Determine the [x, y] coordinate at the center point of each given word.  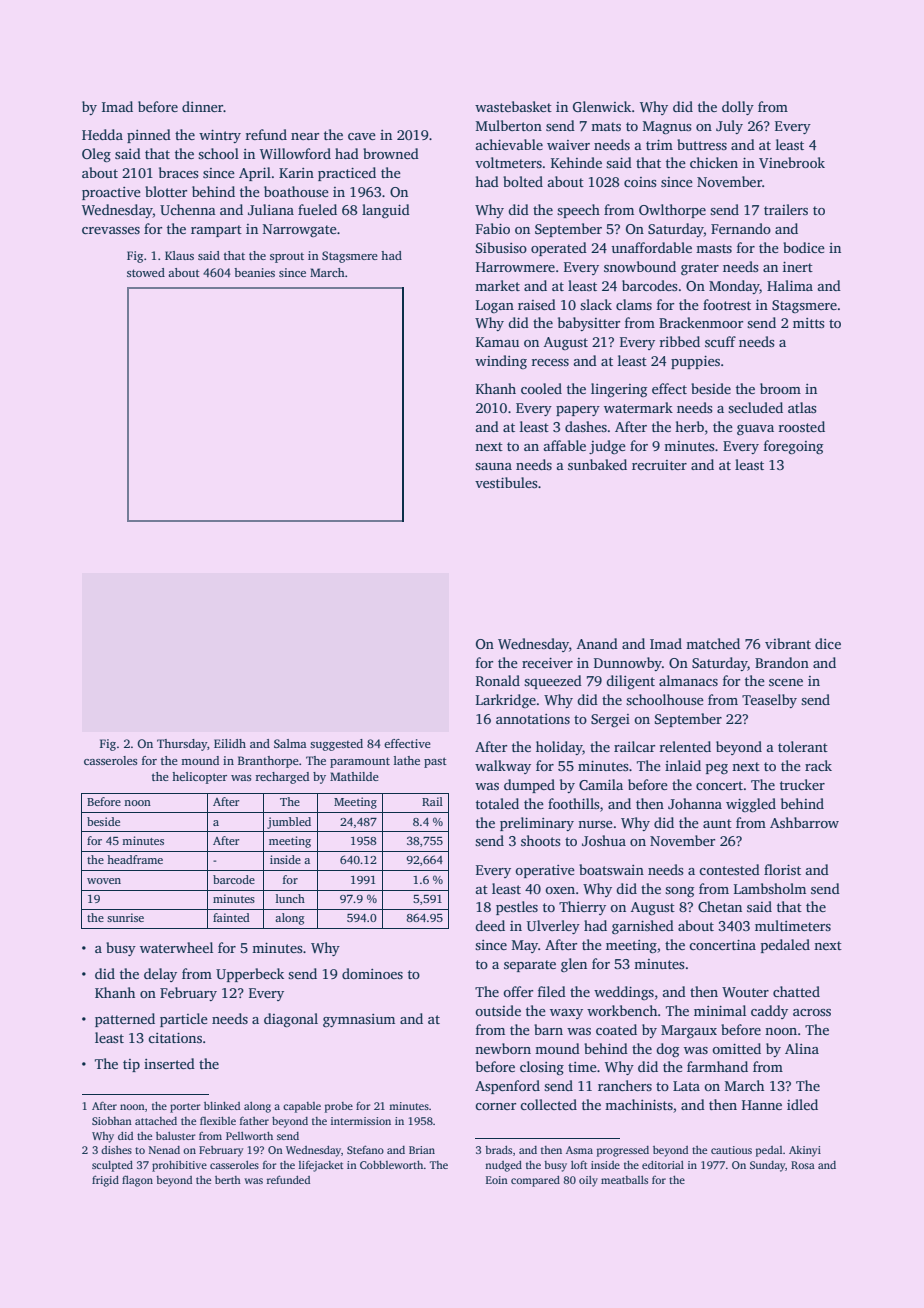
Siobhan [112, 1121]
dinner [203, 106]
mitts [808, 323]
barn [548, 1029]
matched [713, 643]
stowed [146, 272]
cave [362, 136]
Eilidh [230, 743]
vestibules [506, 482]
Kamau [497, 342]
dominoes [372, 973]
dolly [738, 108]
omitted [736, 1048]
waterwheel [176, 947]
